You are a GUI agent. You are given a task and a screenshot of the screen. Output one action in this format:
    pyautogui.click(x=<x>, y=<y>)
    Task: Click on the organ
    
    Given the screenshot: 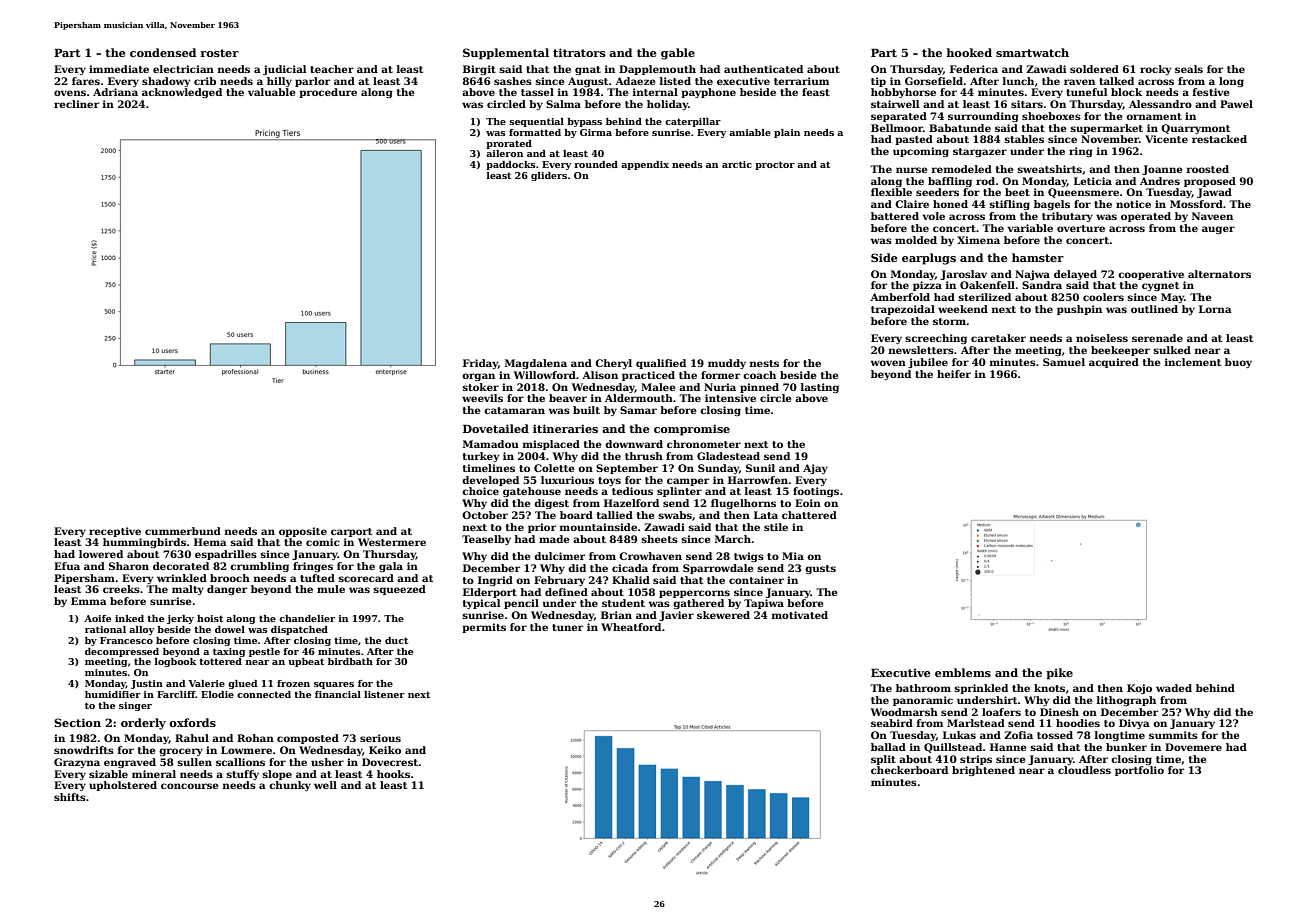 What is the action you would take?
    pyautogui.click(x=478, y=377)
